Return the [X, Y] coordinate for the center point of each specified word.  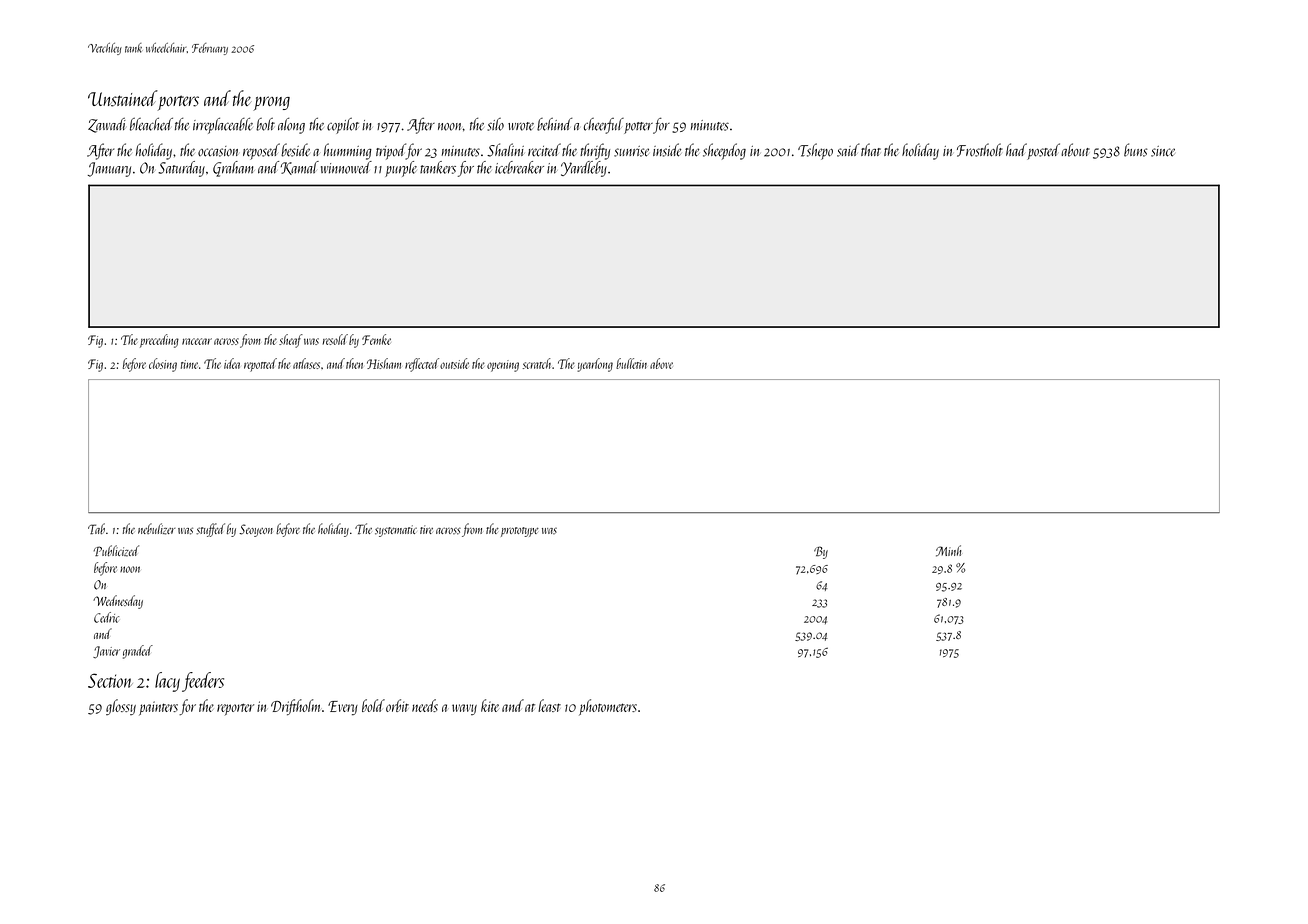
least [549, 705]
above [661, 363]
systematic [396, 531]
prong [271, 103]
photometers [608, 707]
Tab [96, 528]
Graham [234, 169]
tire [426, 529]
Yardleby [584, 169]
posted [1043, 151]
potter [638, 128]
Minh [948, 551]
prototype [520, 532]
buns [1135, 150]
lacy [167, 682]
